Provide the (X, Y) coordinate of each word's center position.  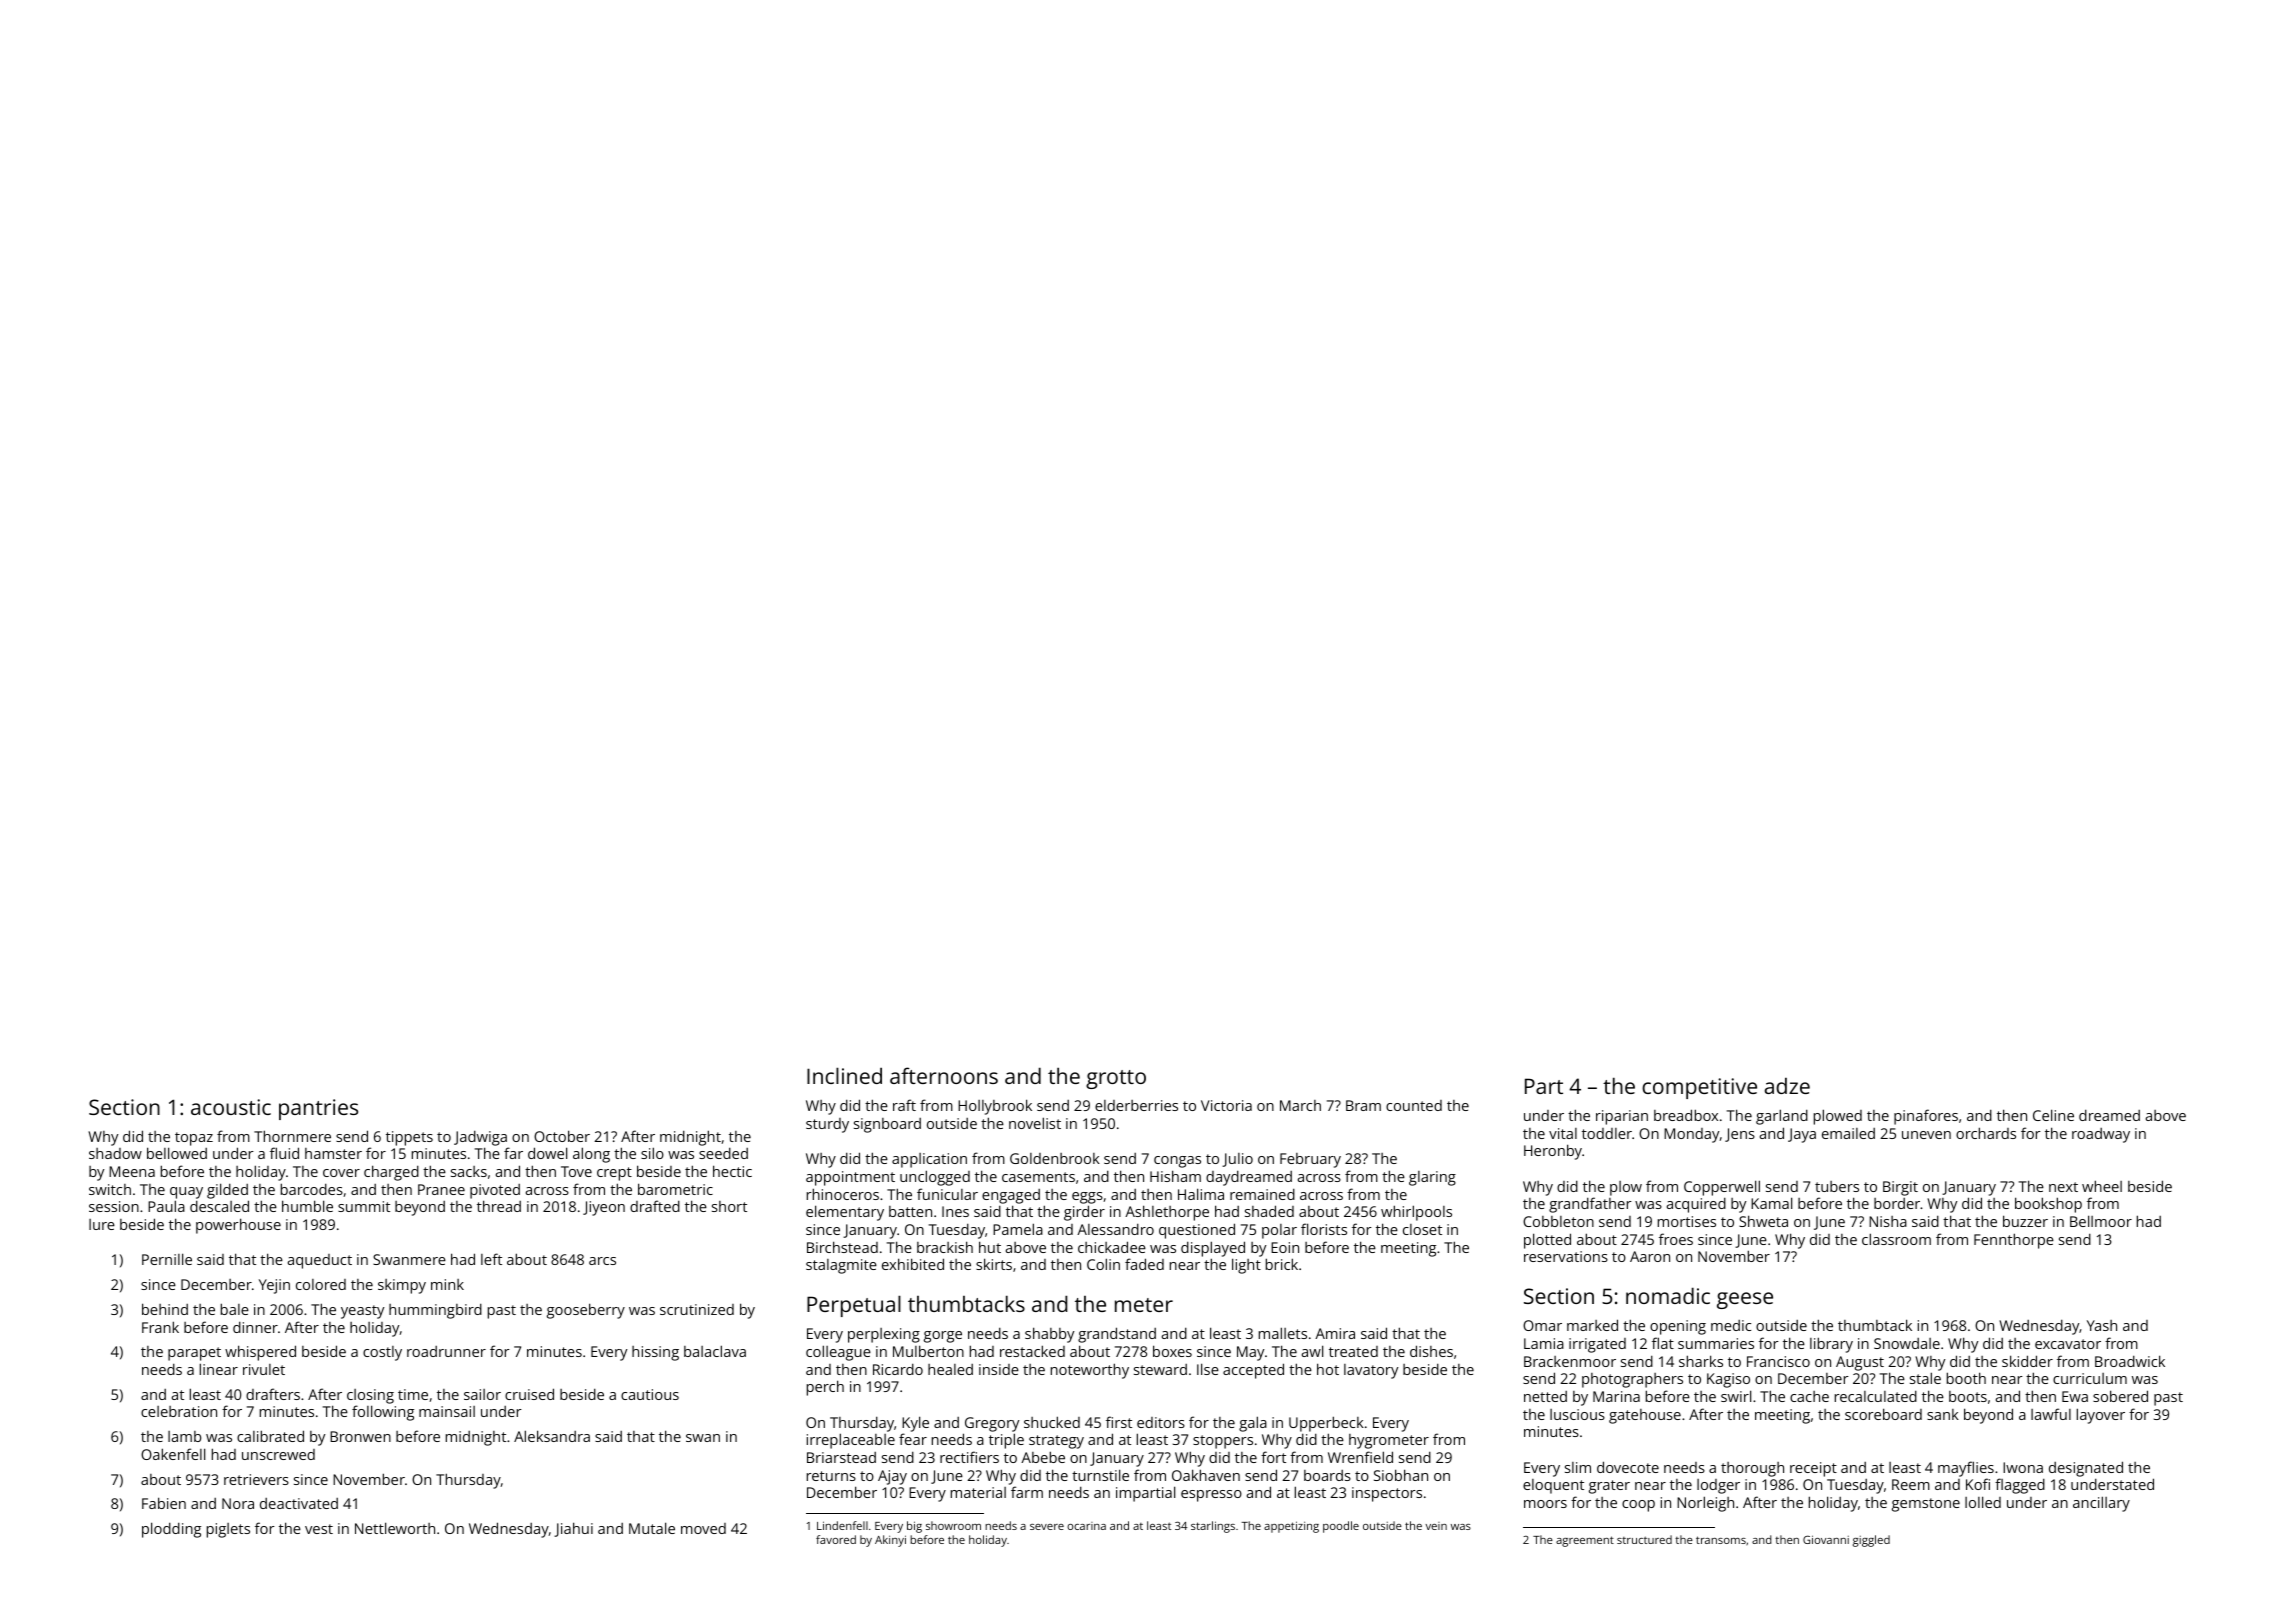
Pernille (167, 1259)
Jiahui (573, 1529)
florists (1324, 1229)
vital (1563, 1133)
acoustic (231, 1107)
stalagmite (841, 1266)
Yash (2102, 1325)
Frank (160, 1327)
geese (1745, 1300)
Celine (2053, 1115)
